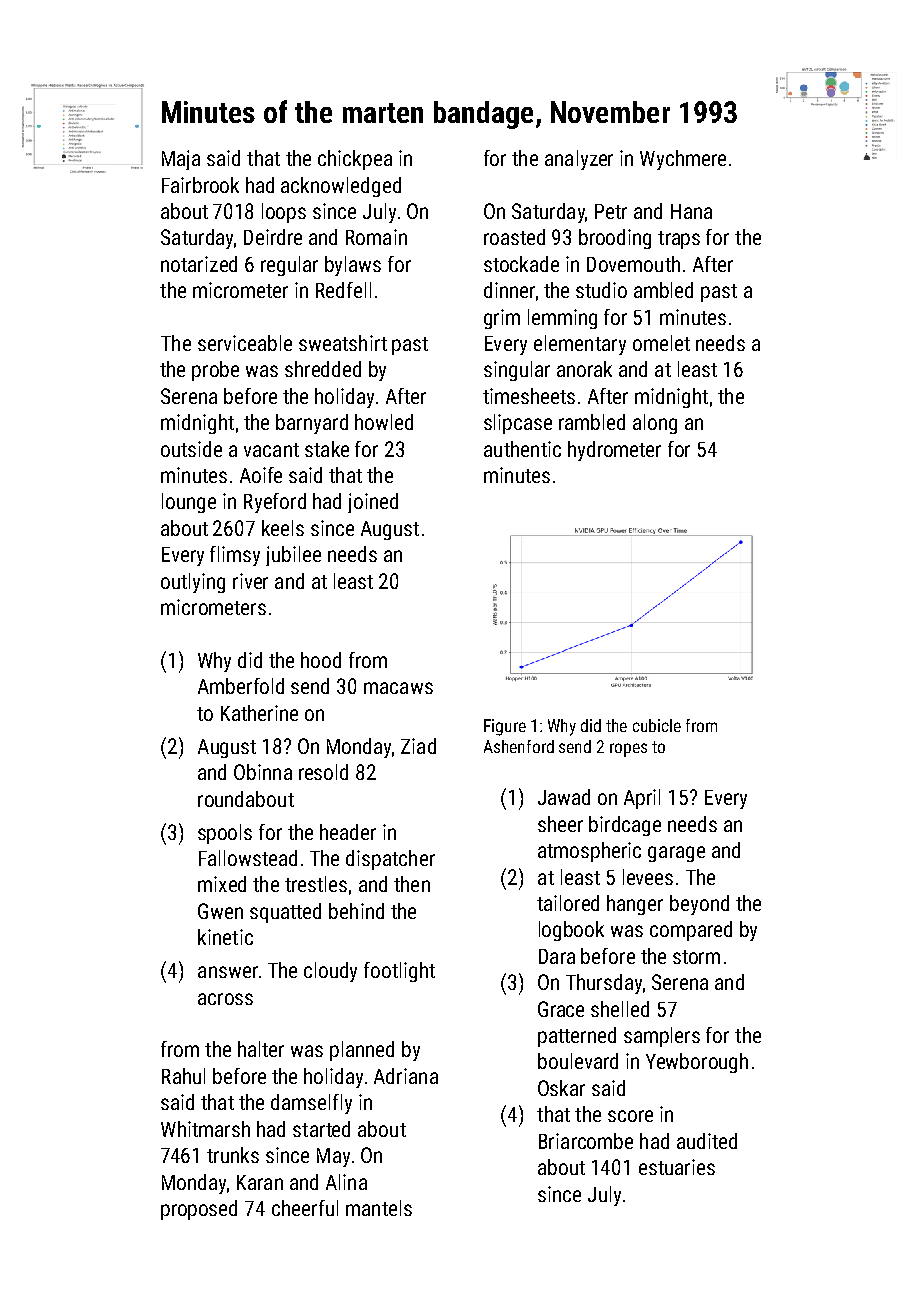  I want to click on Romain, so click(376, 237).
